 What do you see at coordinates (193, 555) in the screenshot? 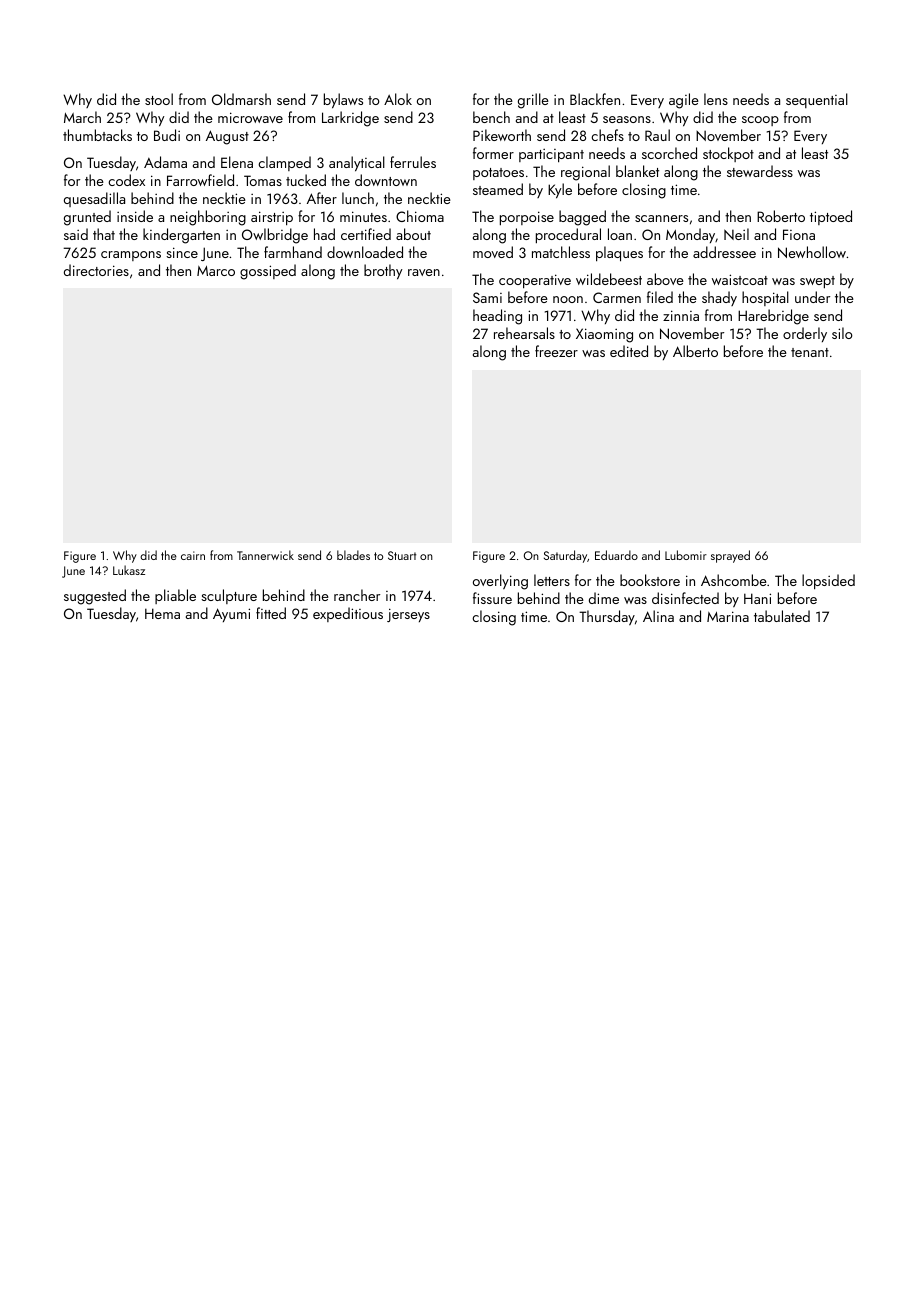
I see `cairn` at bounding box center [193, 555].
